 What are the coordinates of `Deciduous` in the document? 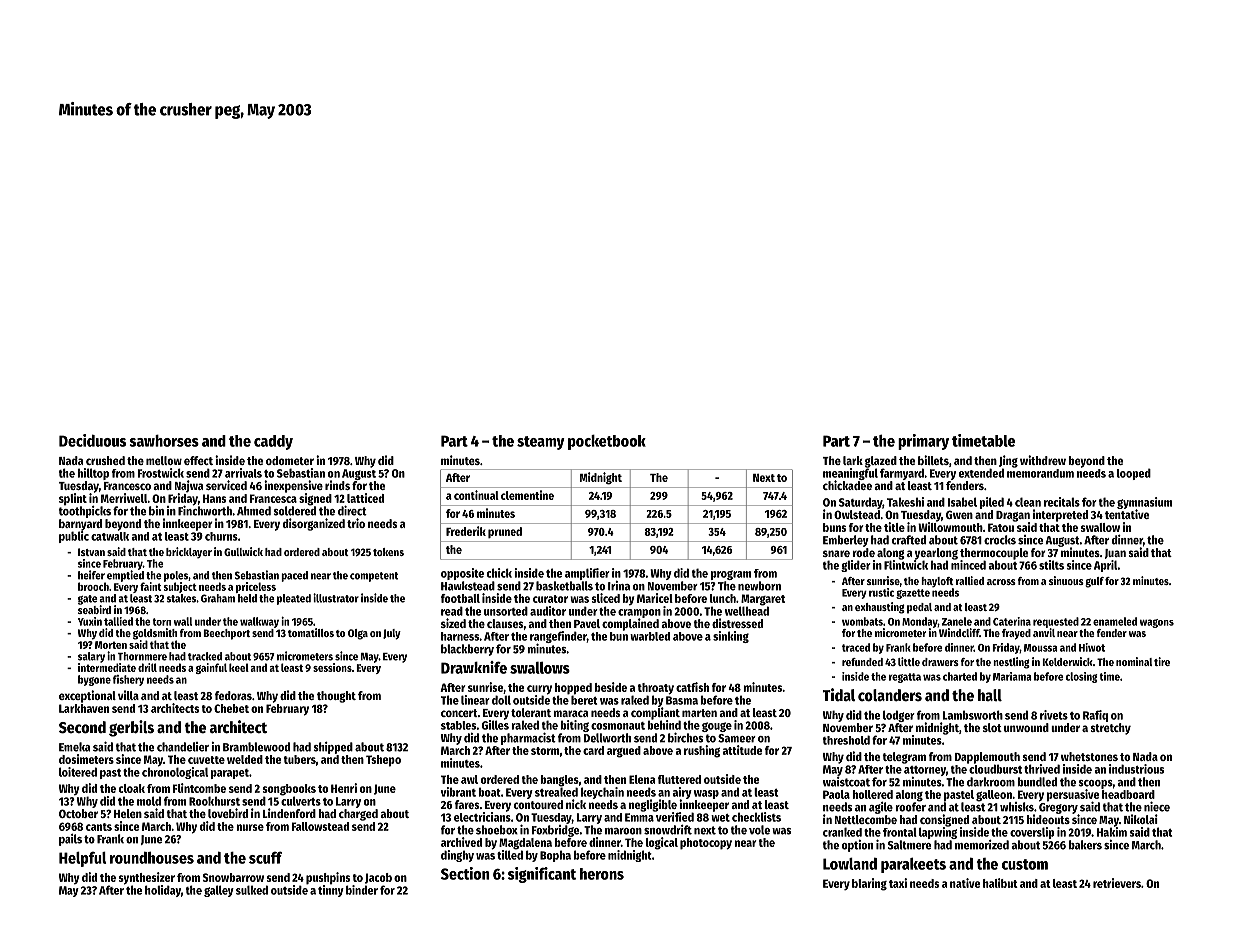 It's located at (92, 440).
